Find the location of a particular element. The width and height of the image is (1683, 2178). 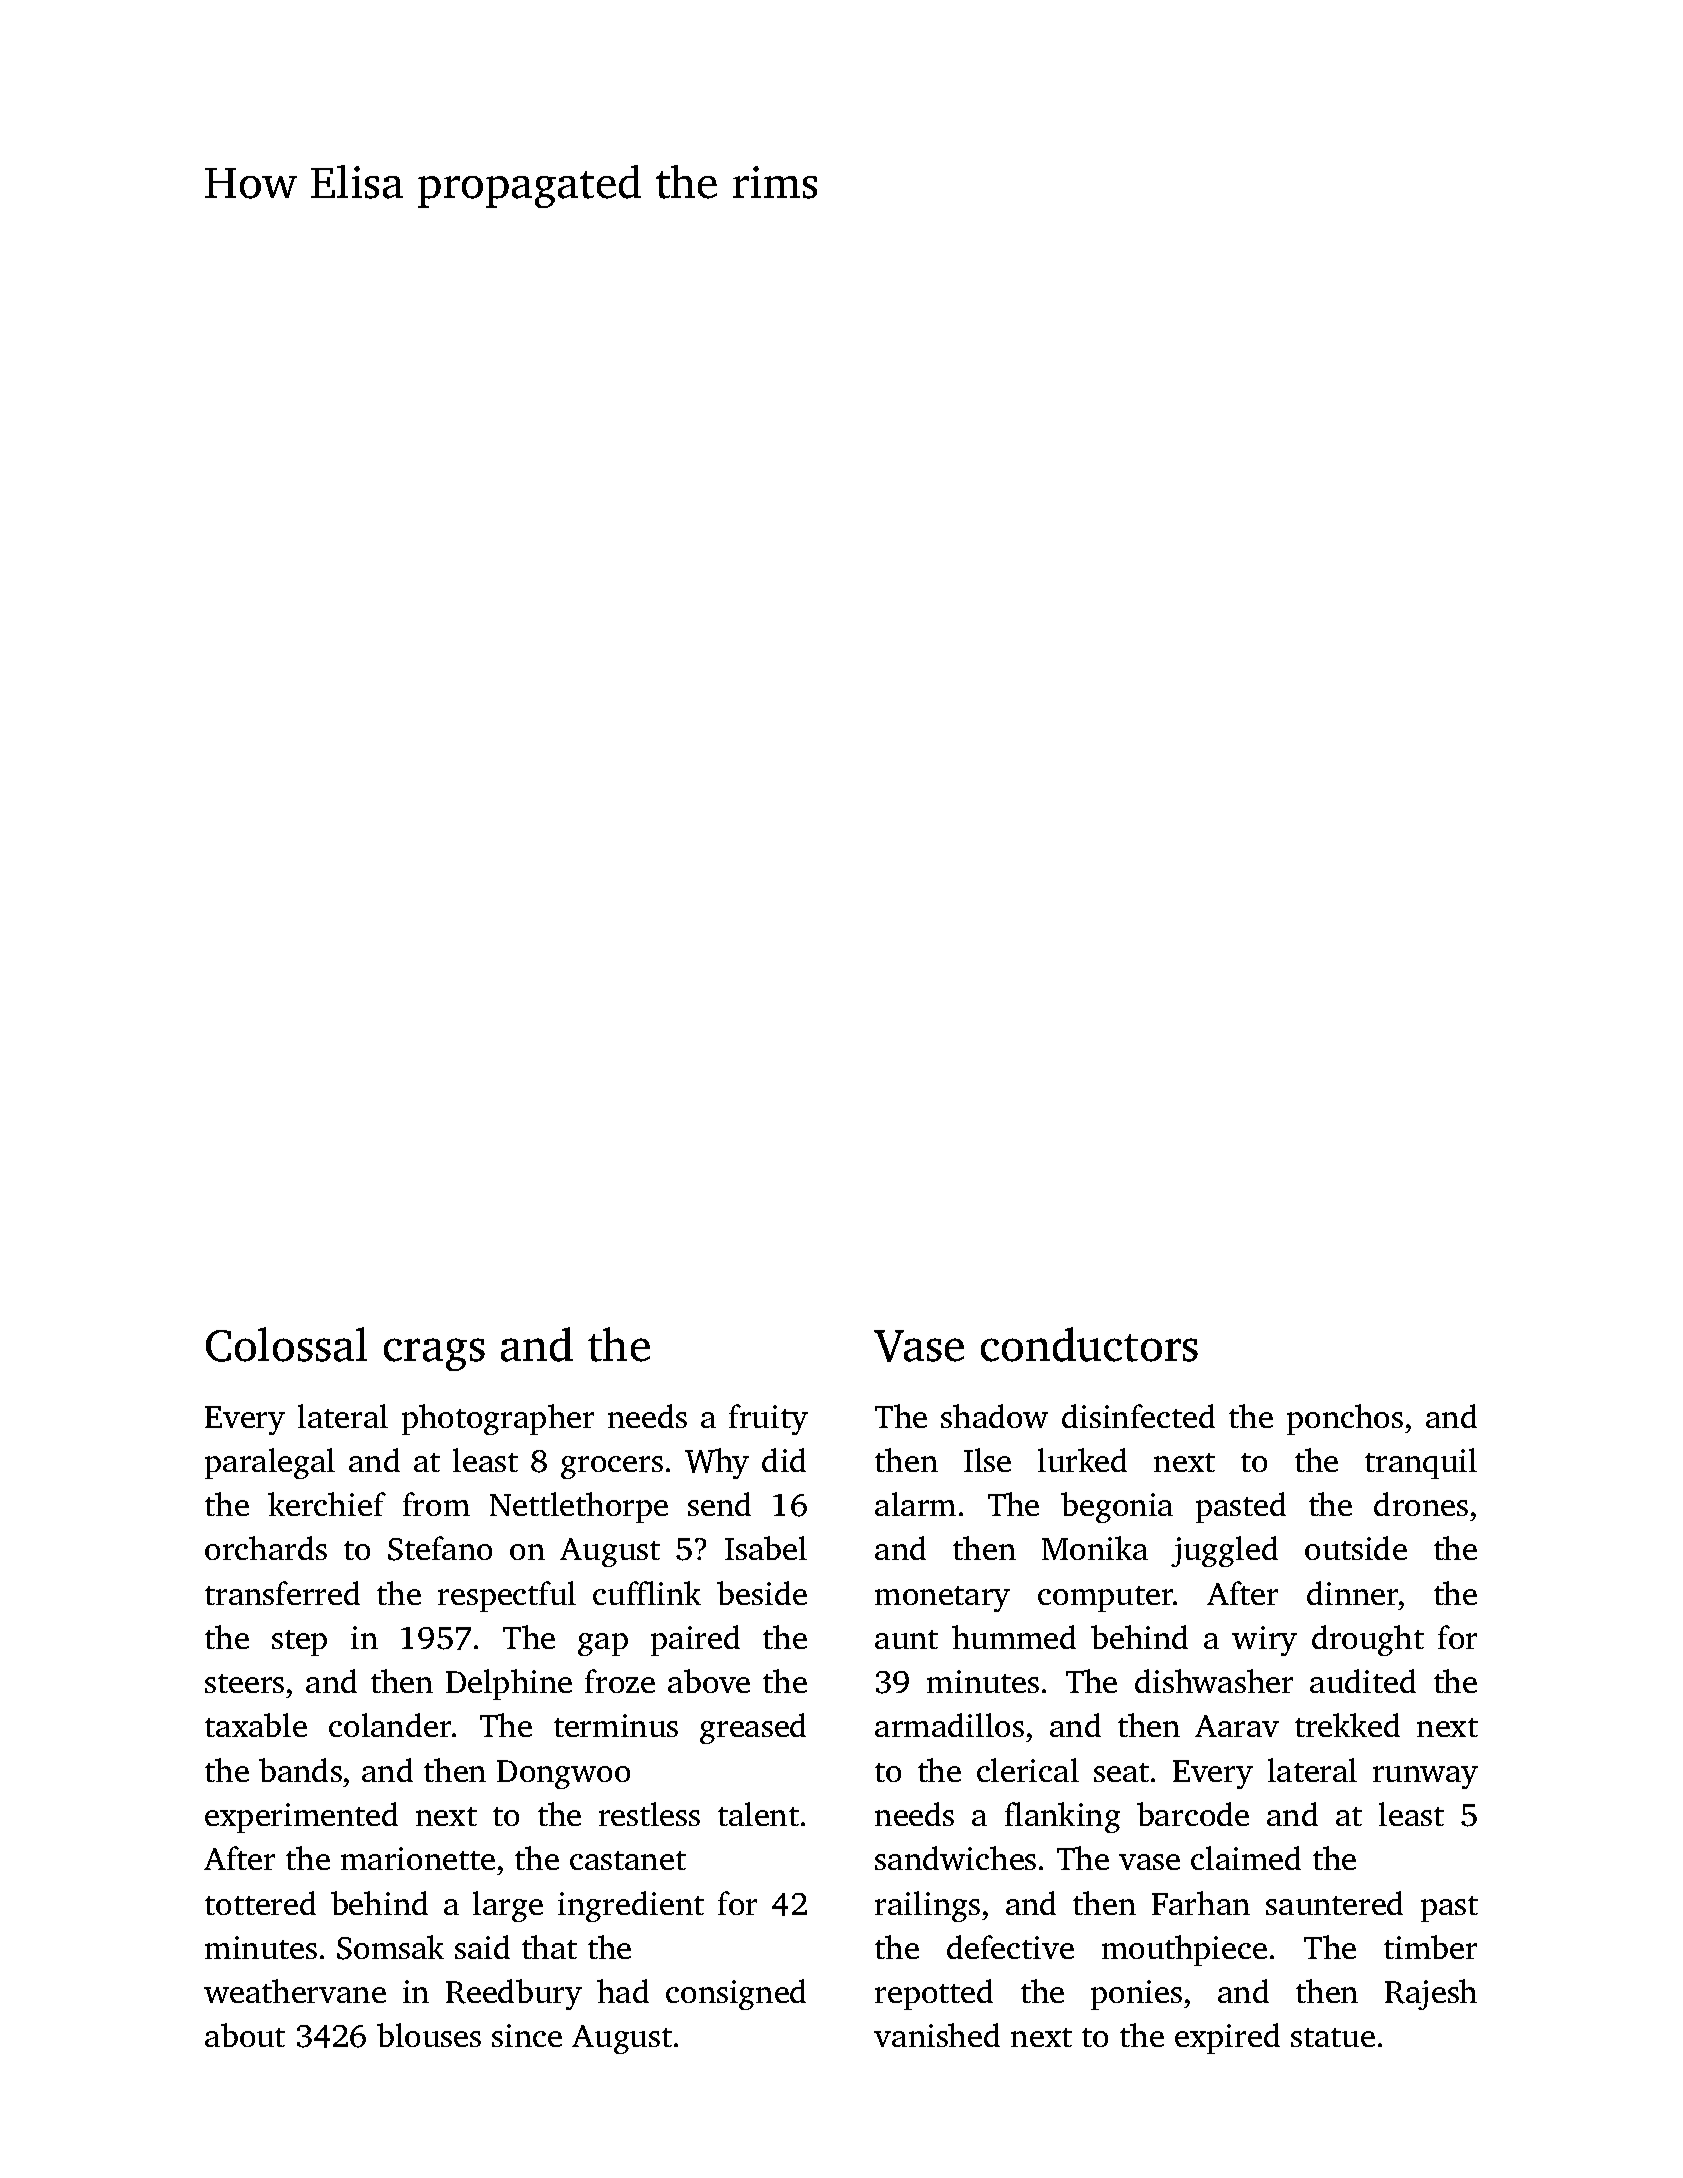

crags is located at coordinates (434, 1354).
